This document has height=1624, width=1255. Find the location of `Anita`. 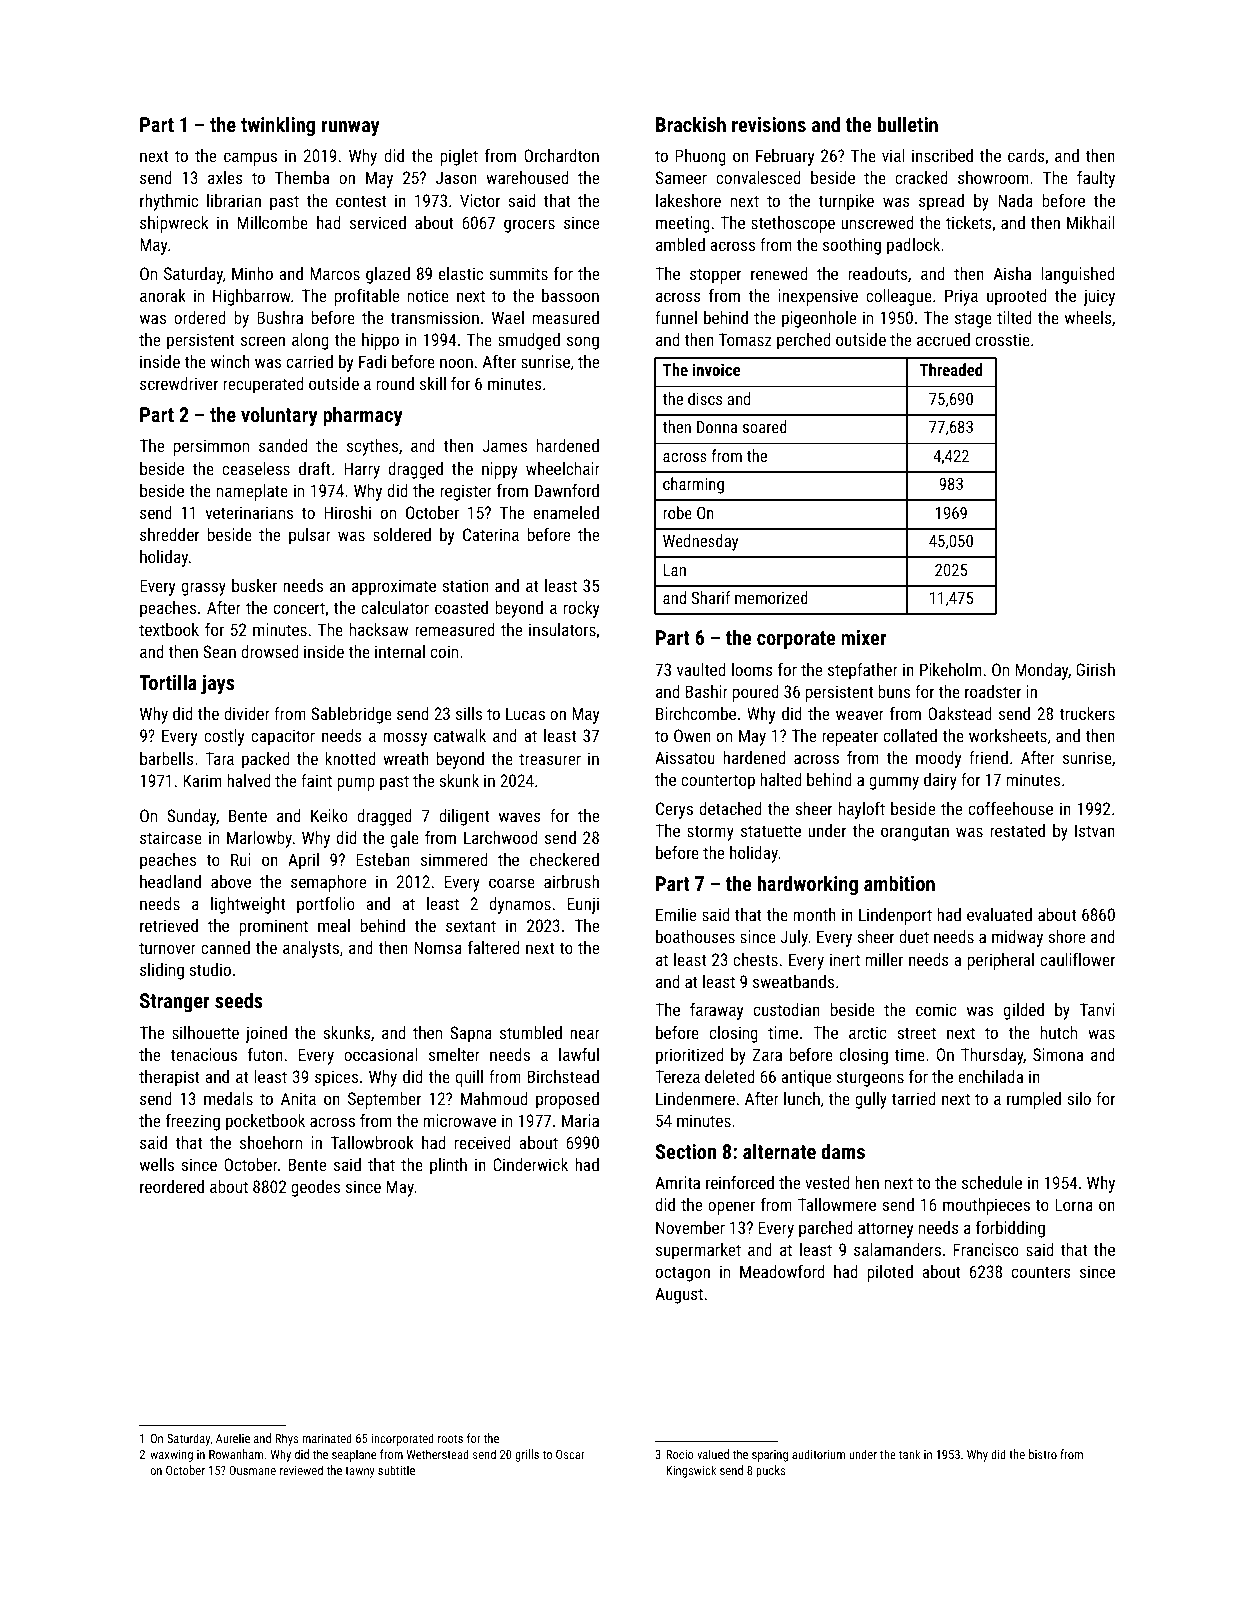

Anita is located at coordinates (298, 1098).
